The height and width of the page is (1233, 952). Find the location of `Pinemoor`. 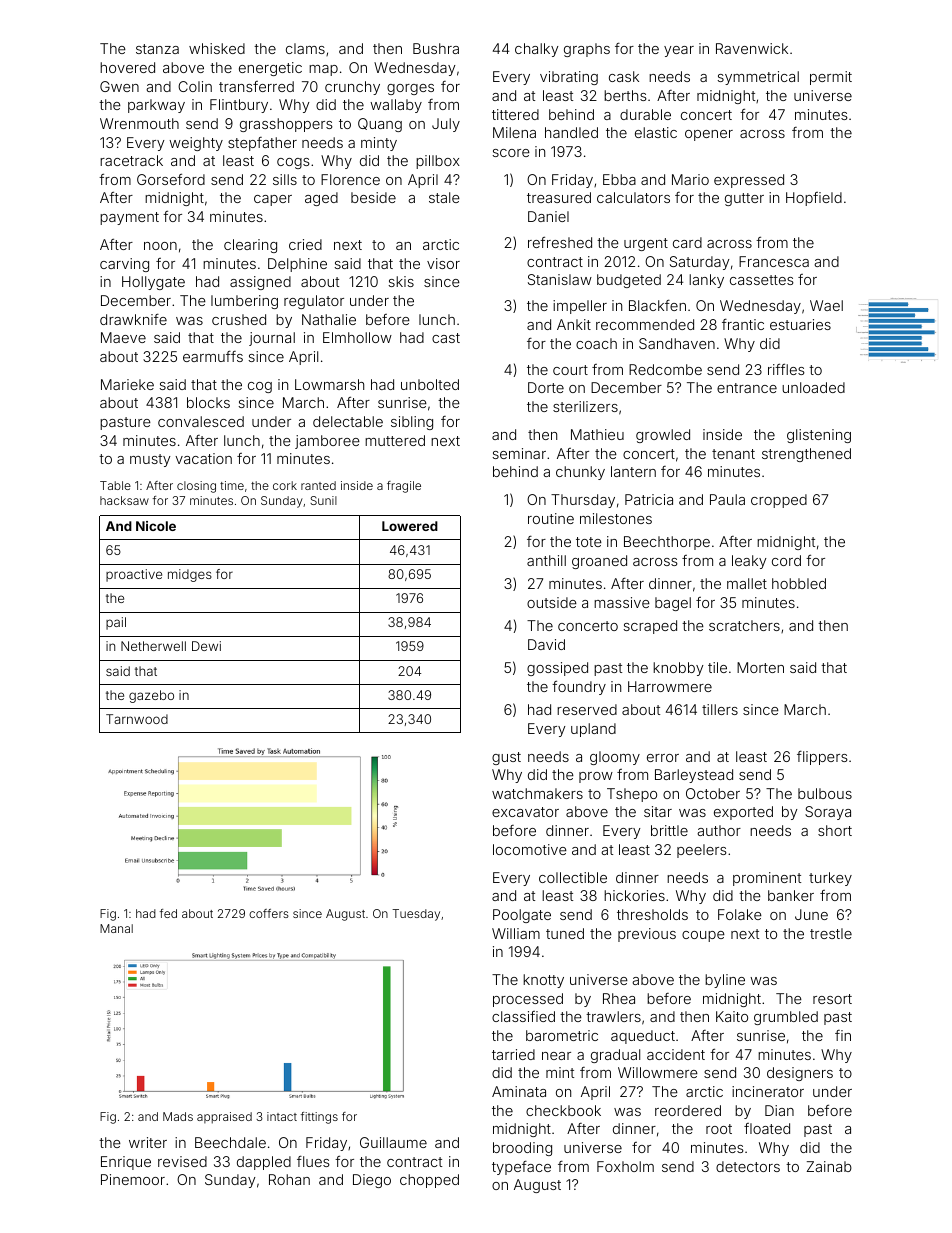

Pinemoor is located at coordinates (133, 1179).
